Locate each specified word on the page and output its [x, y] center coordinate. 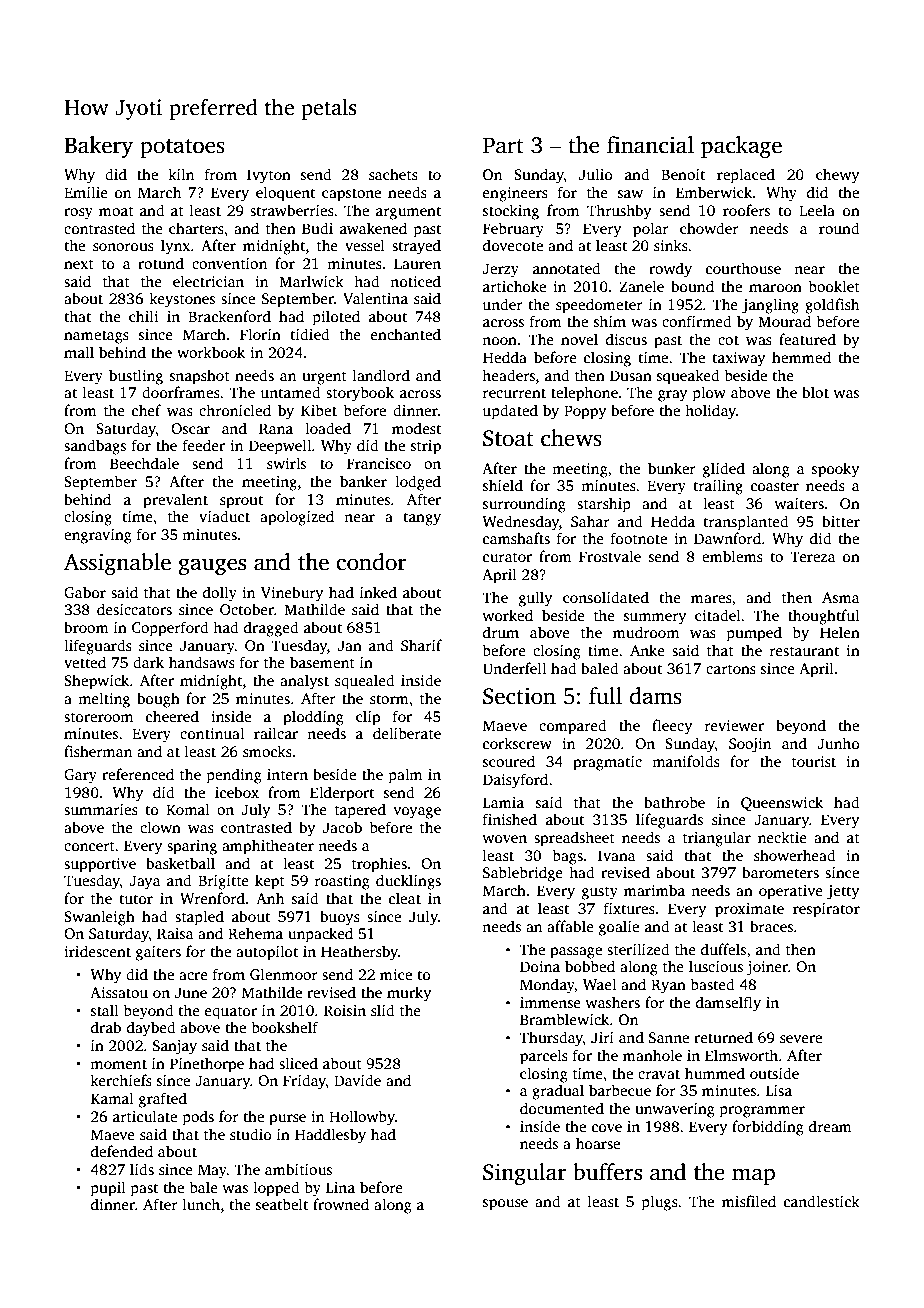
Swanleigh [99, 918]
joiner [767, 968]
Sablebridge [523, 874]
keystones [182, 300]
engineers [515, 194]
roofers [746, 210]
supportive [100, 865]
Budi [317, 228]
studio [251, 1134]
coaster [775, 486]
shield [503, 485]
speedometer [599, 306]
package [741, 147]
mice [396, 974]
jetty [843, 892]
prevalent [175, 501]
